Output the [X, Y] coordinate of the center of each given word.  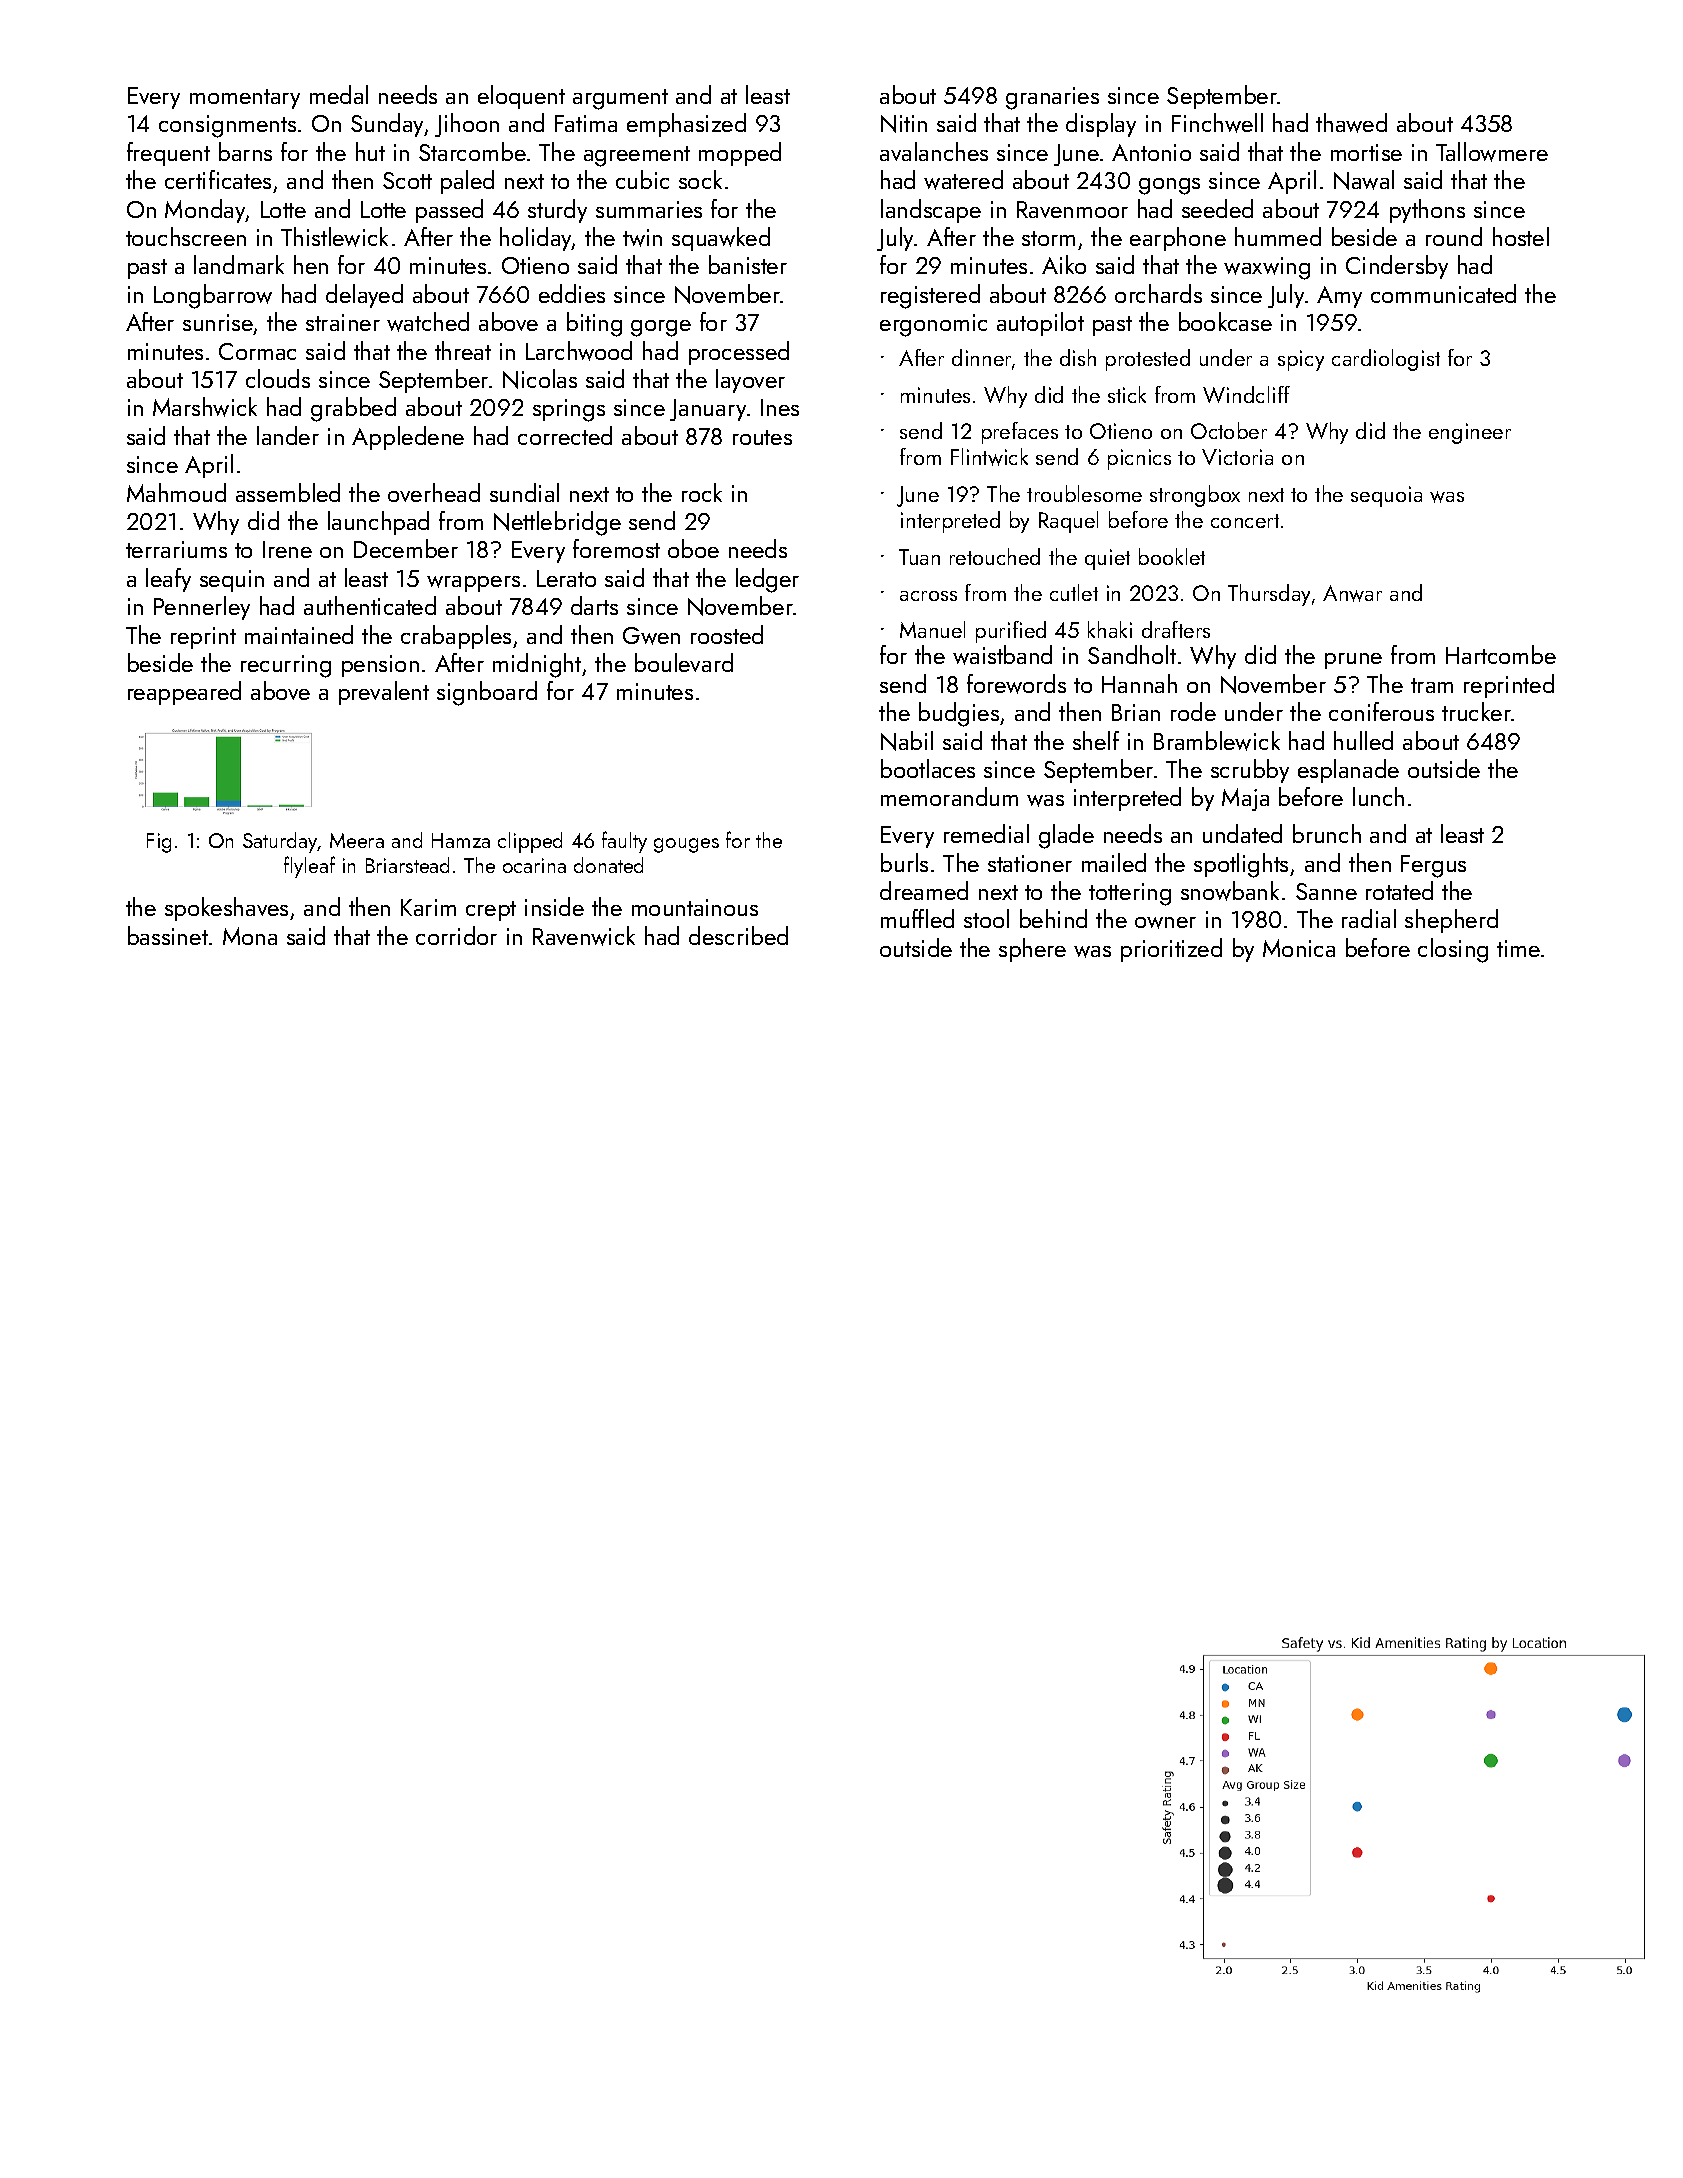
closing [1453, 950]
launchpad [378, 523]
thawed [1351, 123]
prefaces [1020, 433]
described [738, 935]
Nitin [904, 124]
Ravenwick [584, 936]
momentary [245, 99]
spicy [1301, 360]
